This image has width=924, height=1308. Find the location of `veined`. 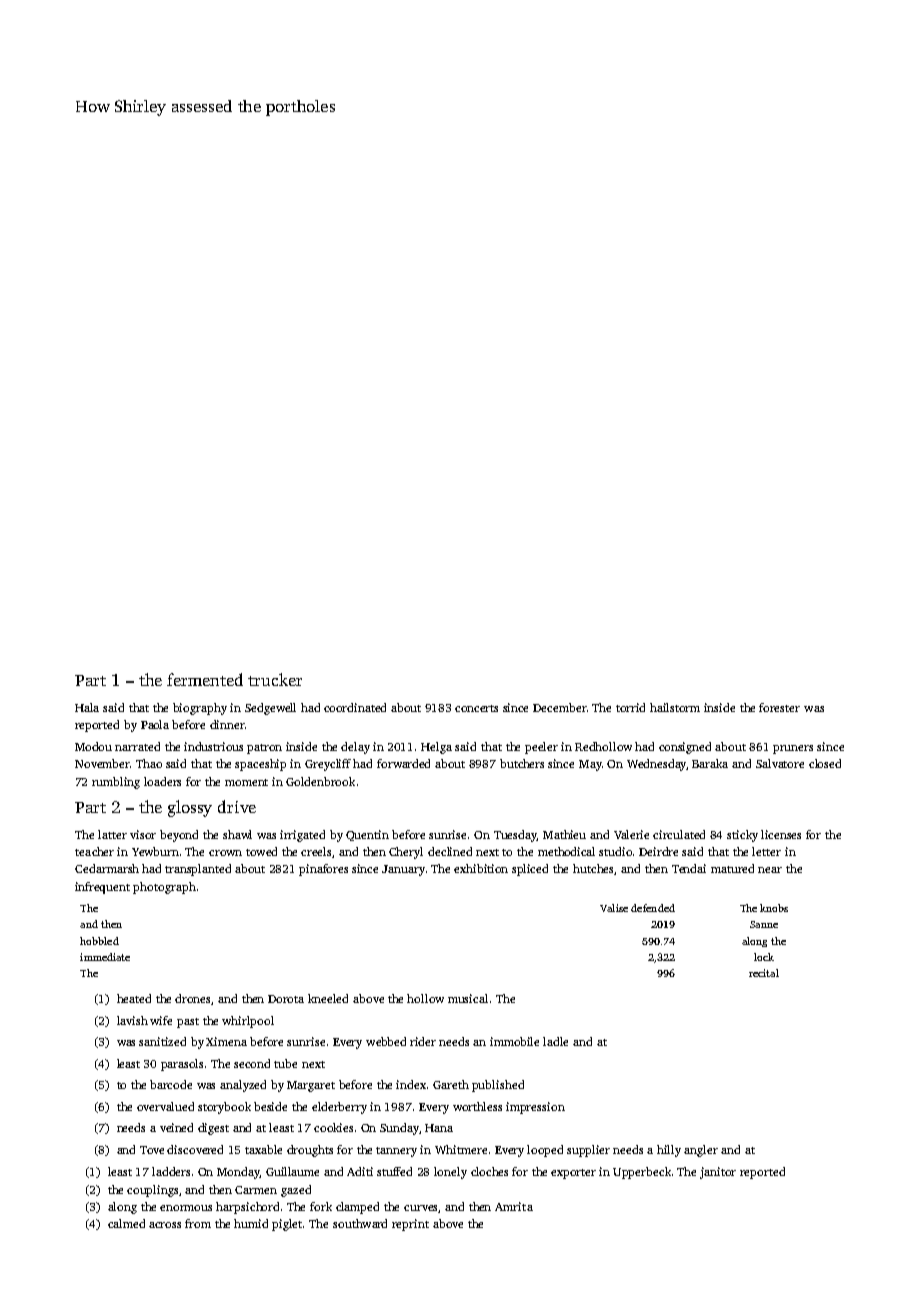

veined is located at coordinates (176, 1127).
